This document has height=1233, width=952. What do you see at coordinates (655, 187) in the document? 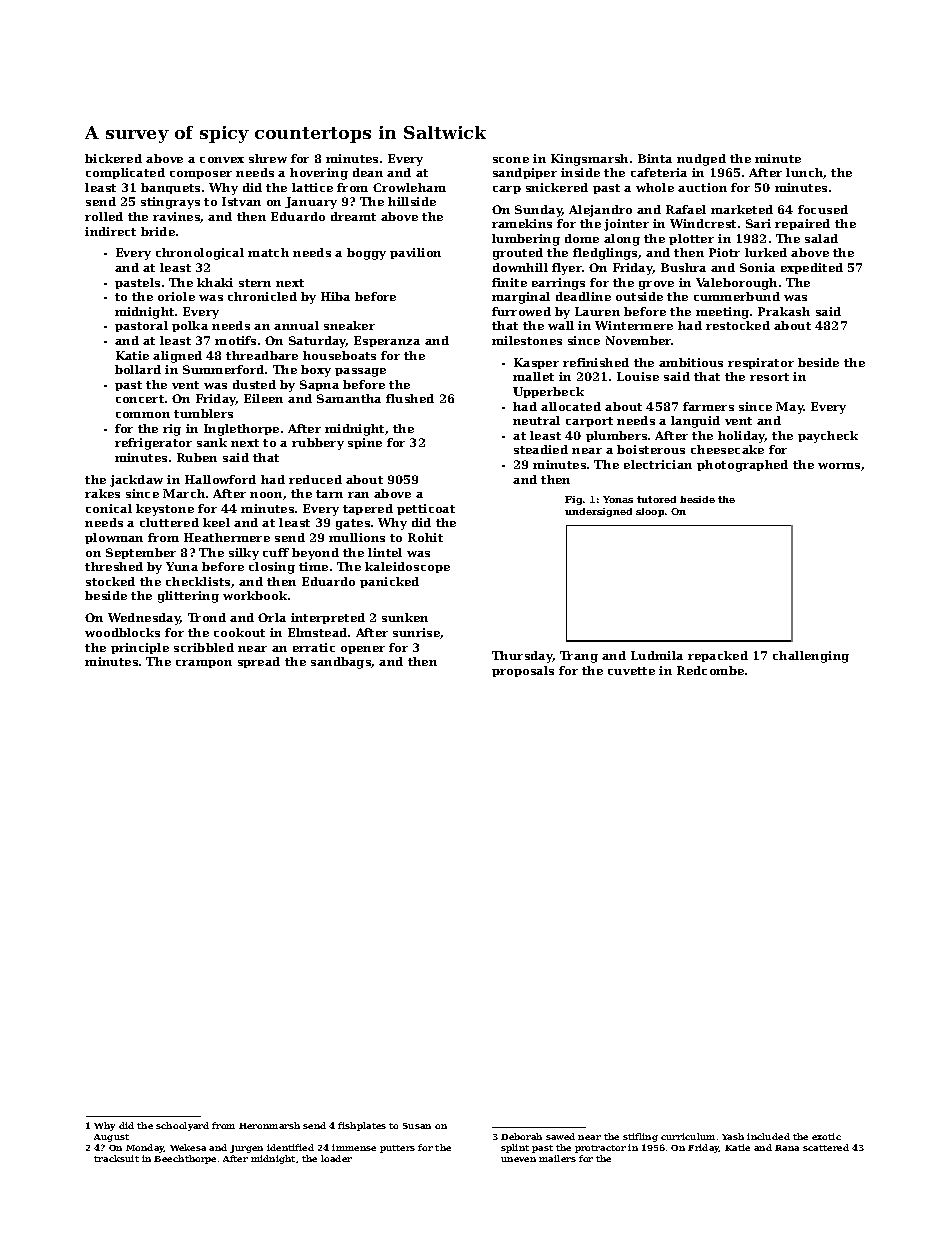
I see `whole` at bounding box center [655, 187].
